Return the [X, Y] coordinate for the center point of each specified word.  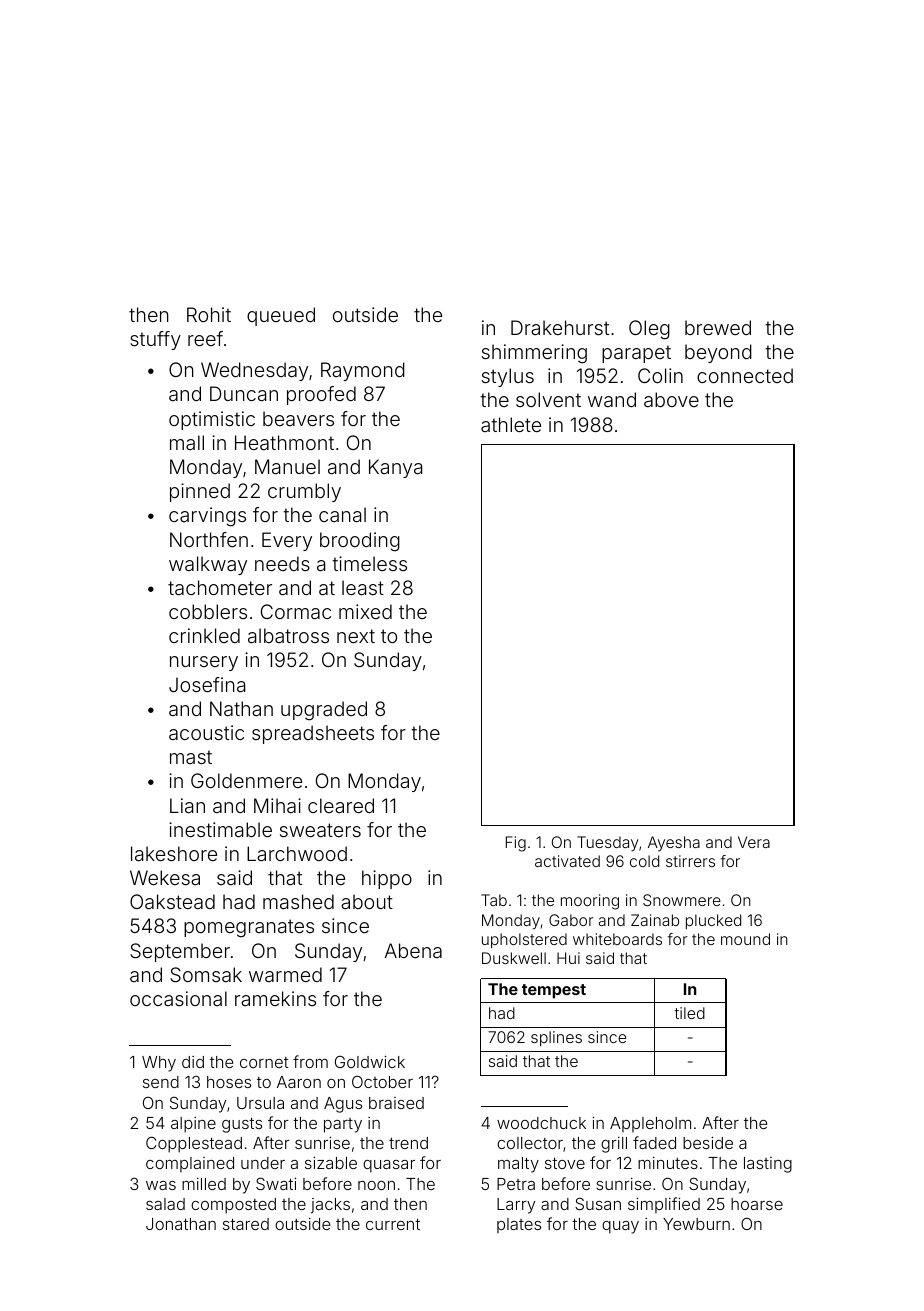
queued [281, 316]
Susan [598, 1203]
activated [567, 861]
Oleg [649, 330]
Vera [754, 842]
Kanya [395, 468]
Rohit [209, 314]
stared [246, 1224]
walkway [208, 565]
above [671, 399]
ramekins [275, 998]
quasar [389, 1166]
